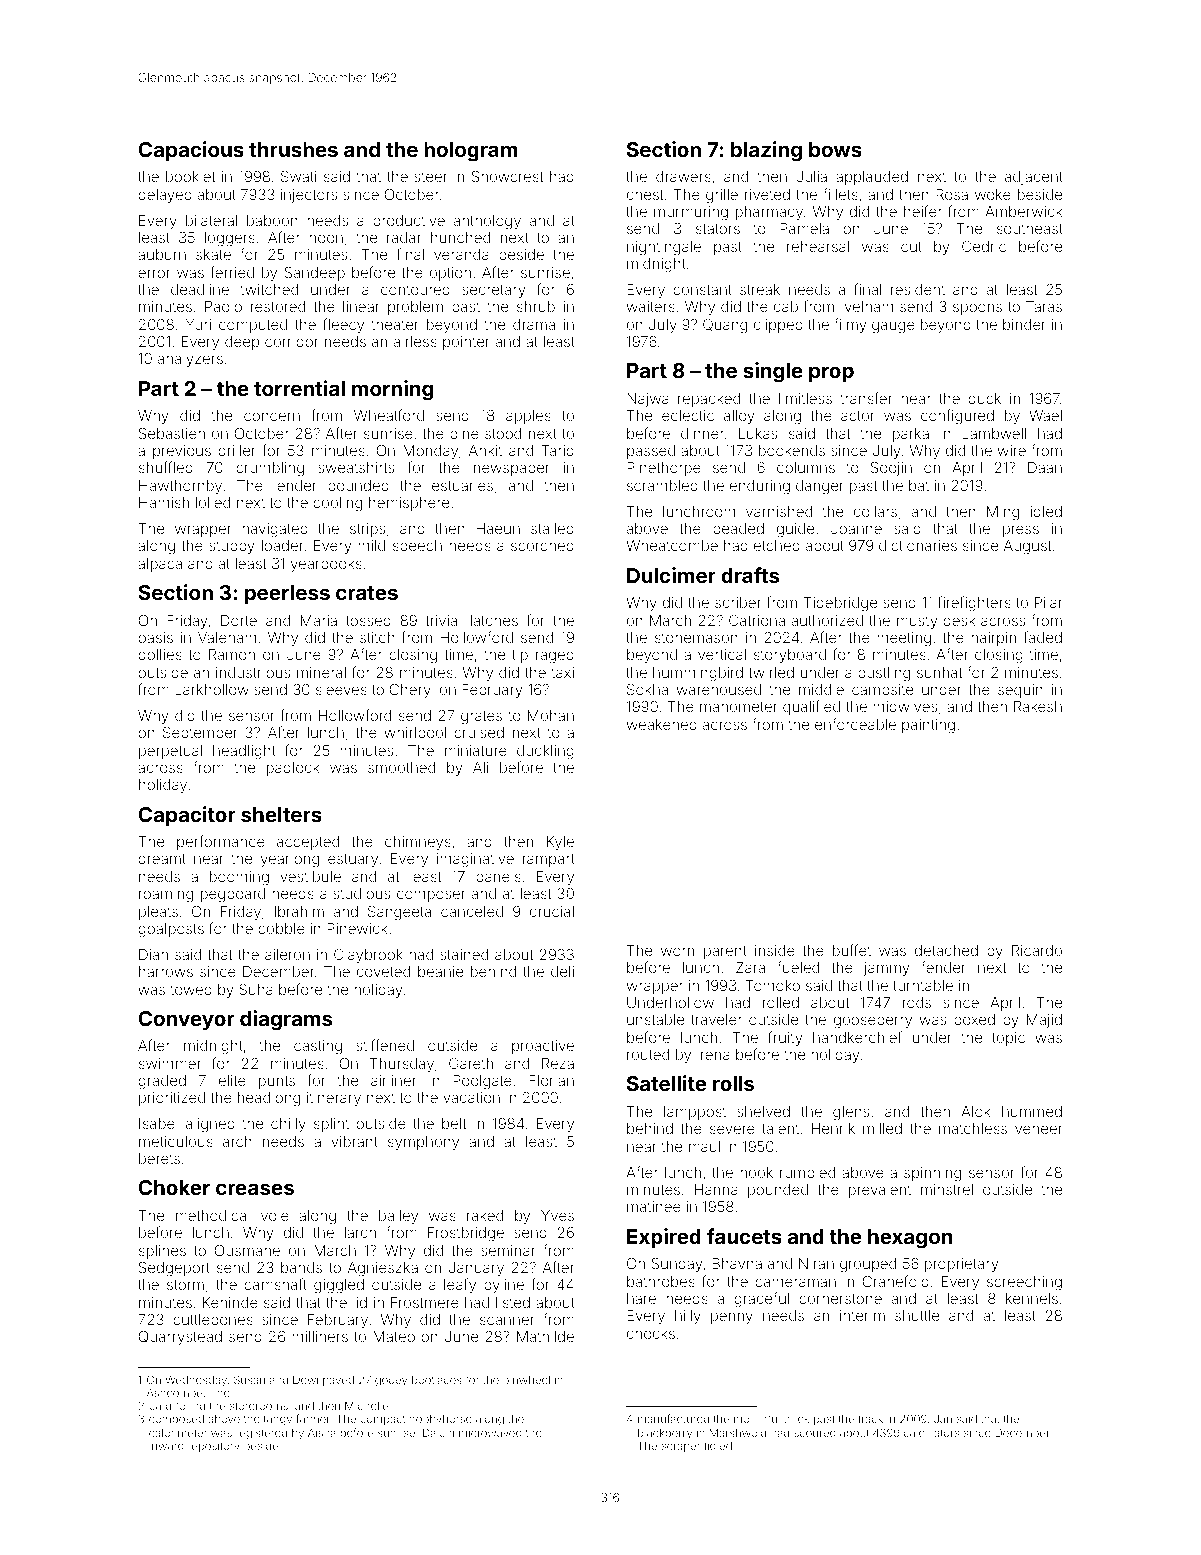 The image size is (1201, 1555). What do you see at coordinates (672, 545) in the document?
I see `Wheatcombe` at bounding box center [672, 545].
